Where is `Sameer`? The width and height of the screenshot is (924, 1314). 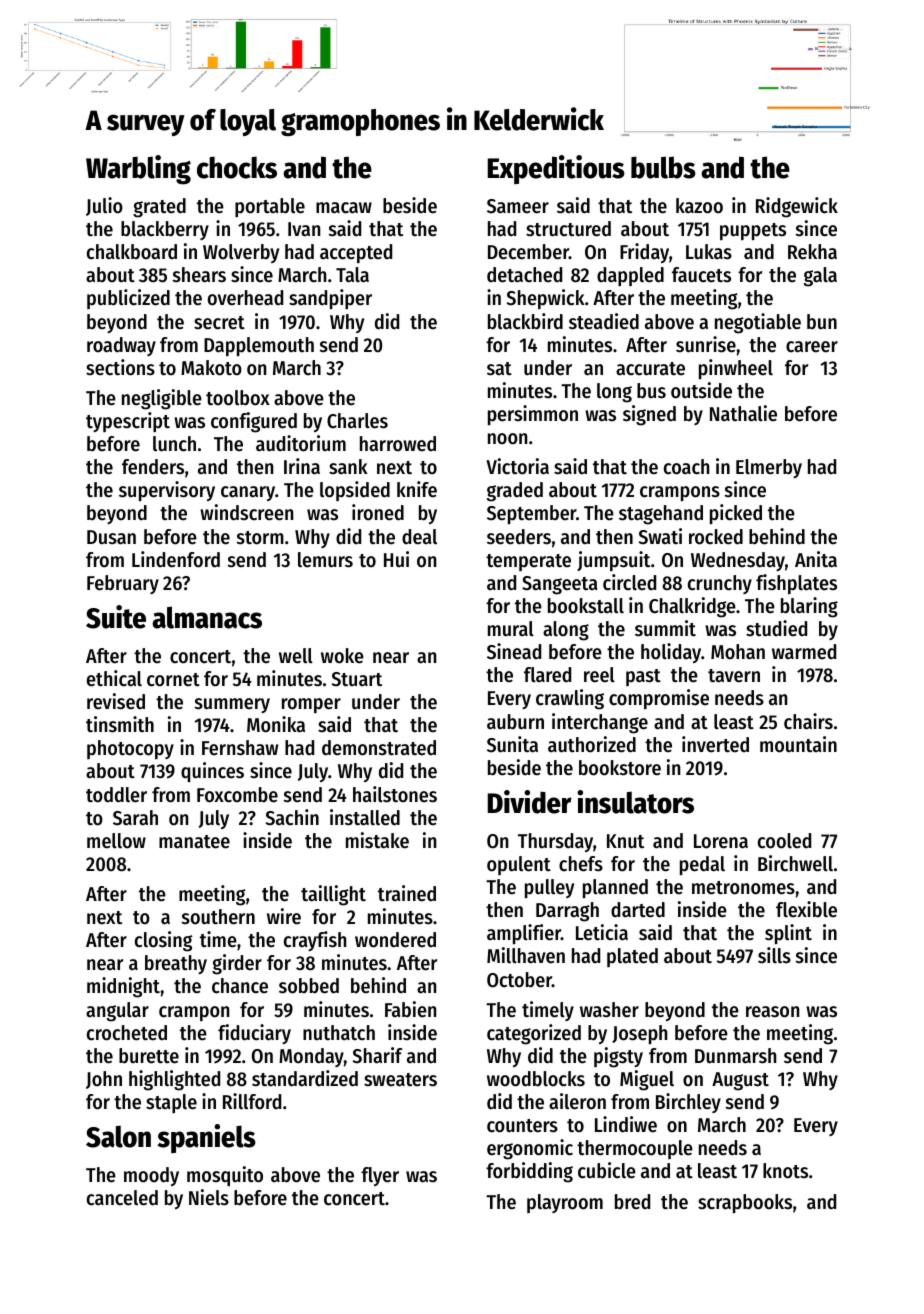
Sameer is located at coordinates (518, 206).
